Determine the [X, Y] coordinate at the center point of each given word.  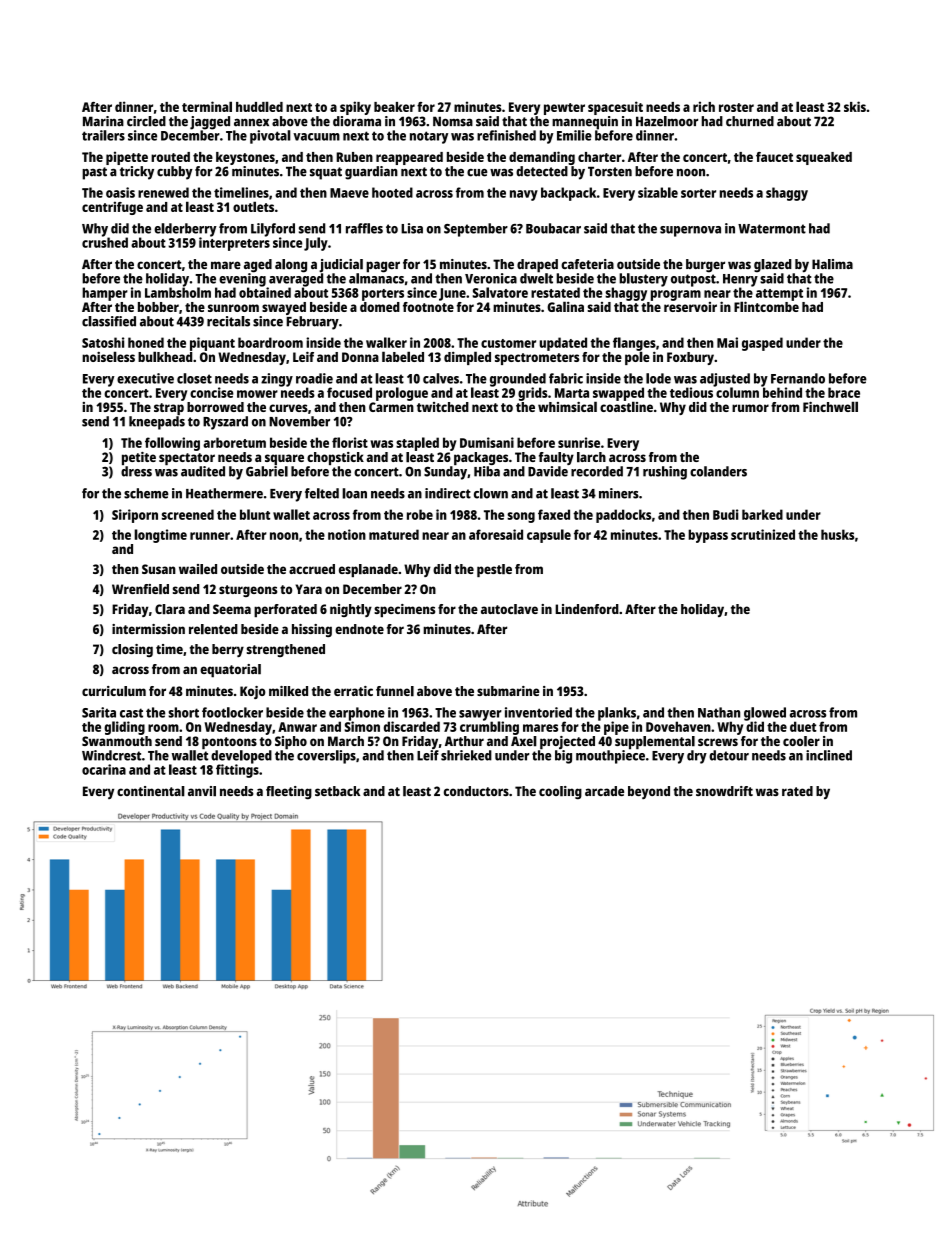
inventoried [538, 712]
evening [242, 280]
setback [337, 791]
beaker [394, 107]
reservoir [690, 307]
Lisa [412, 228]
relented [213, 629]
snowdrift [724, 791]
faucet [774, 157]
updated [563, 344]
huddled [259, 106]
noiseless [108, 356]
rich [704, 106]
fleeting [289, 793]
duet [803, 726]
